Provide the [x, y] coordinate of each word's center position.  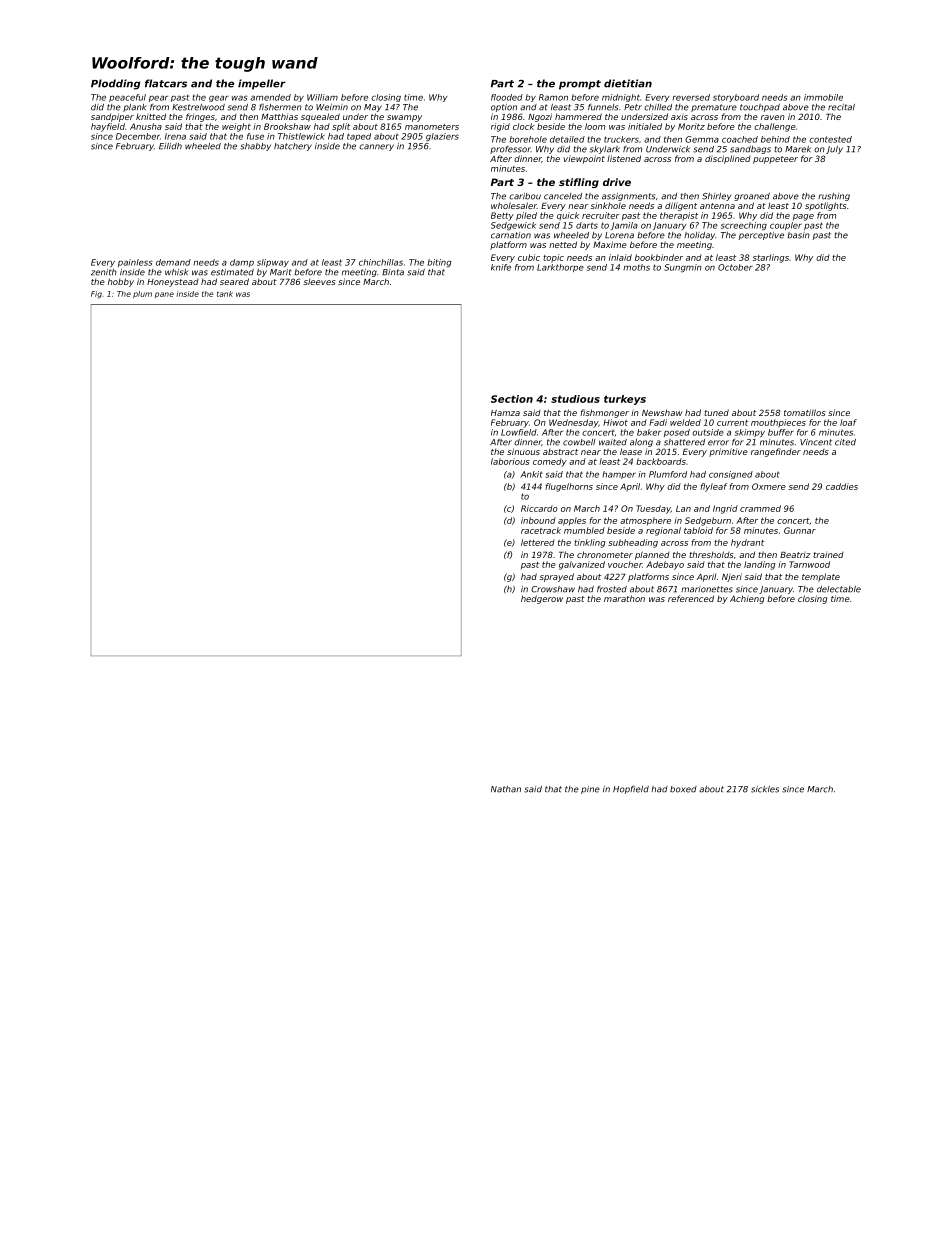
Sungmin [683, 268]
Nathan [506, 789]
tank [225, 294]
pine [590, 790]
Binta [393, 272]
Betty [502, 216]
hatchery [293, 147]
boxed [683, 789]
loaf [848, 422]
